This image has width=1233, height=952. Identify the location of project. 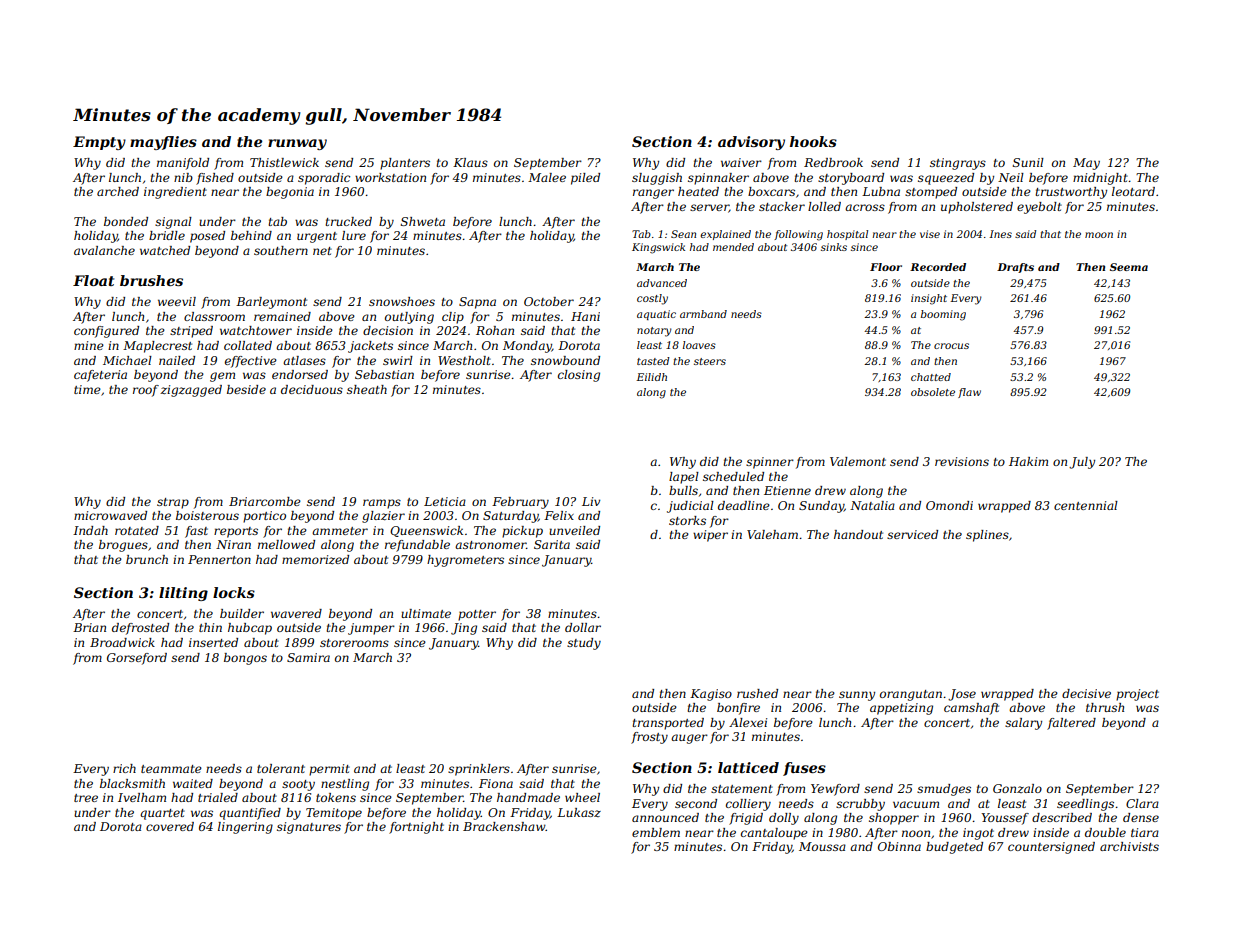
(1137, 695).
